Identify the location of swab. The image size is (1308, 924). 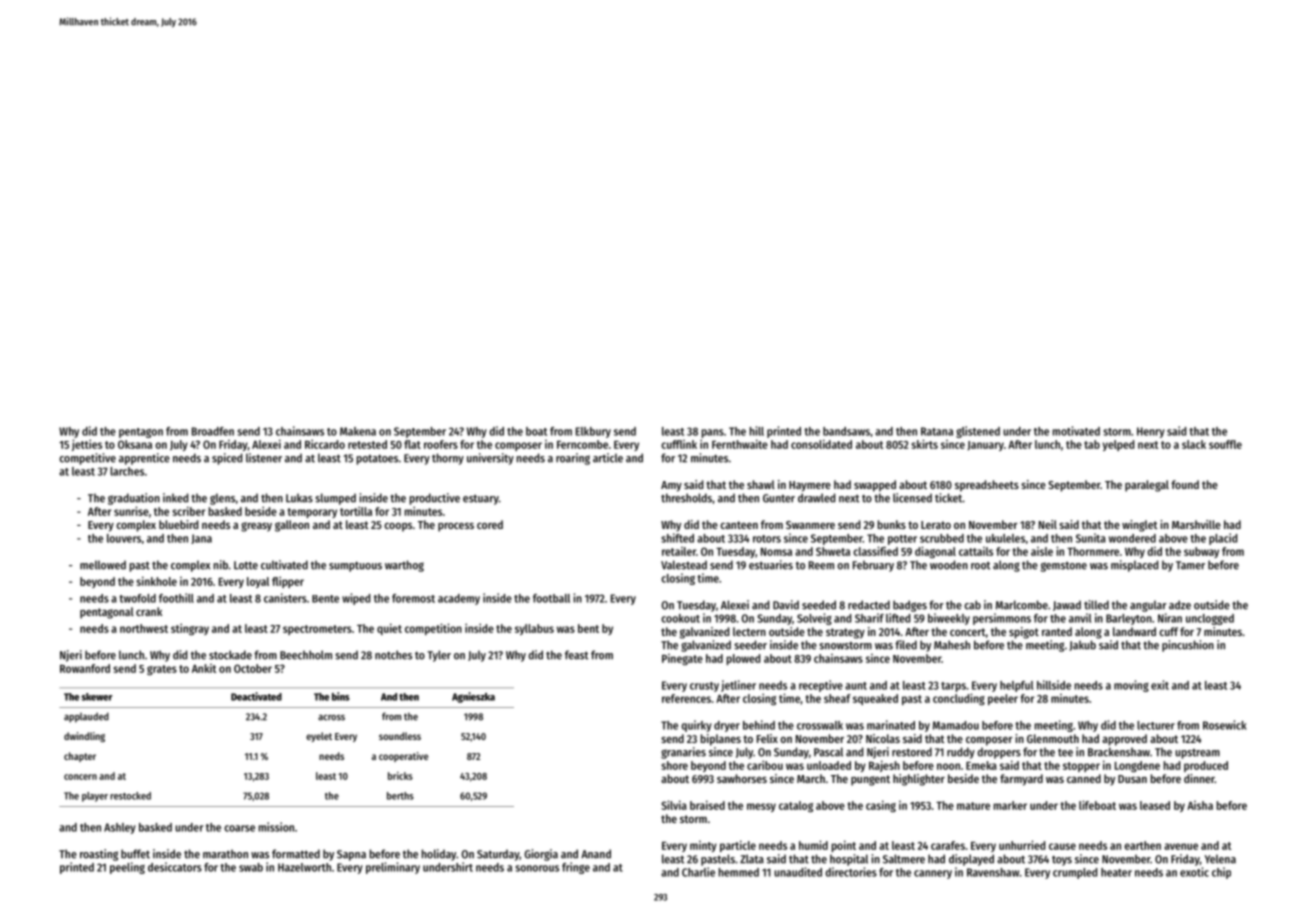
(251, 867).
